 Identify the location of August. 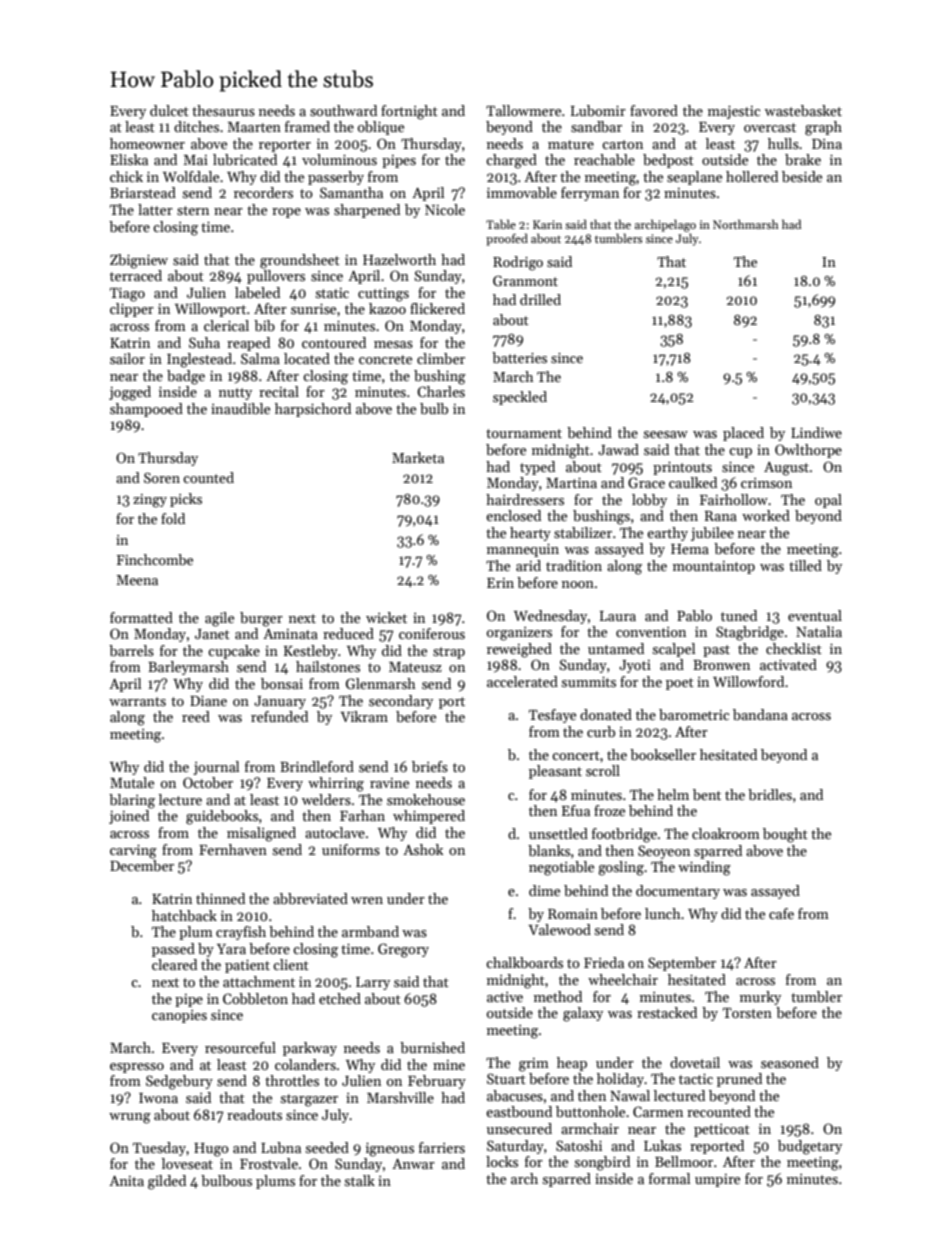
(786, 469).
